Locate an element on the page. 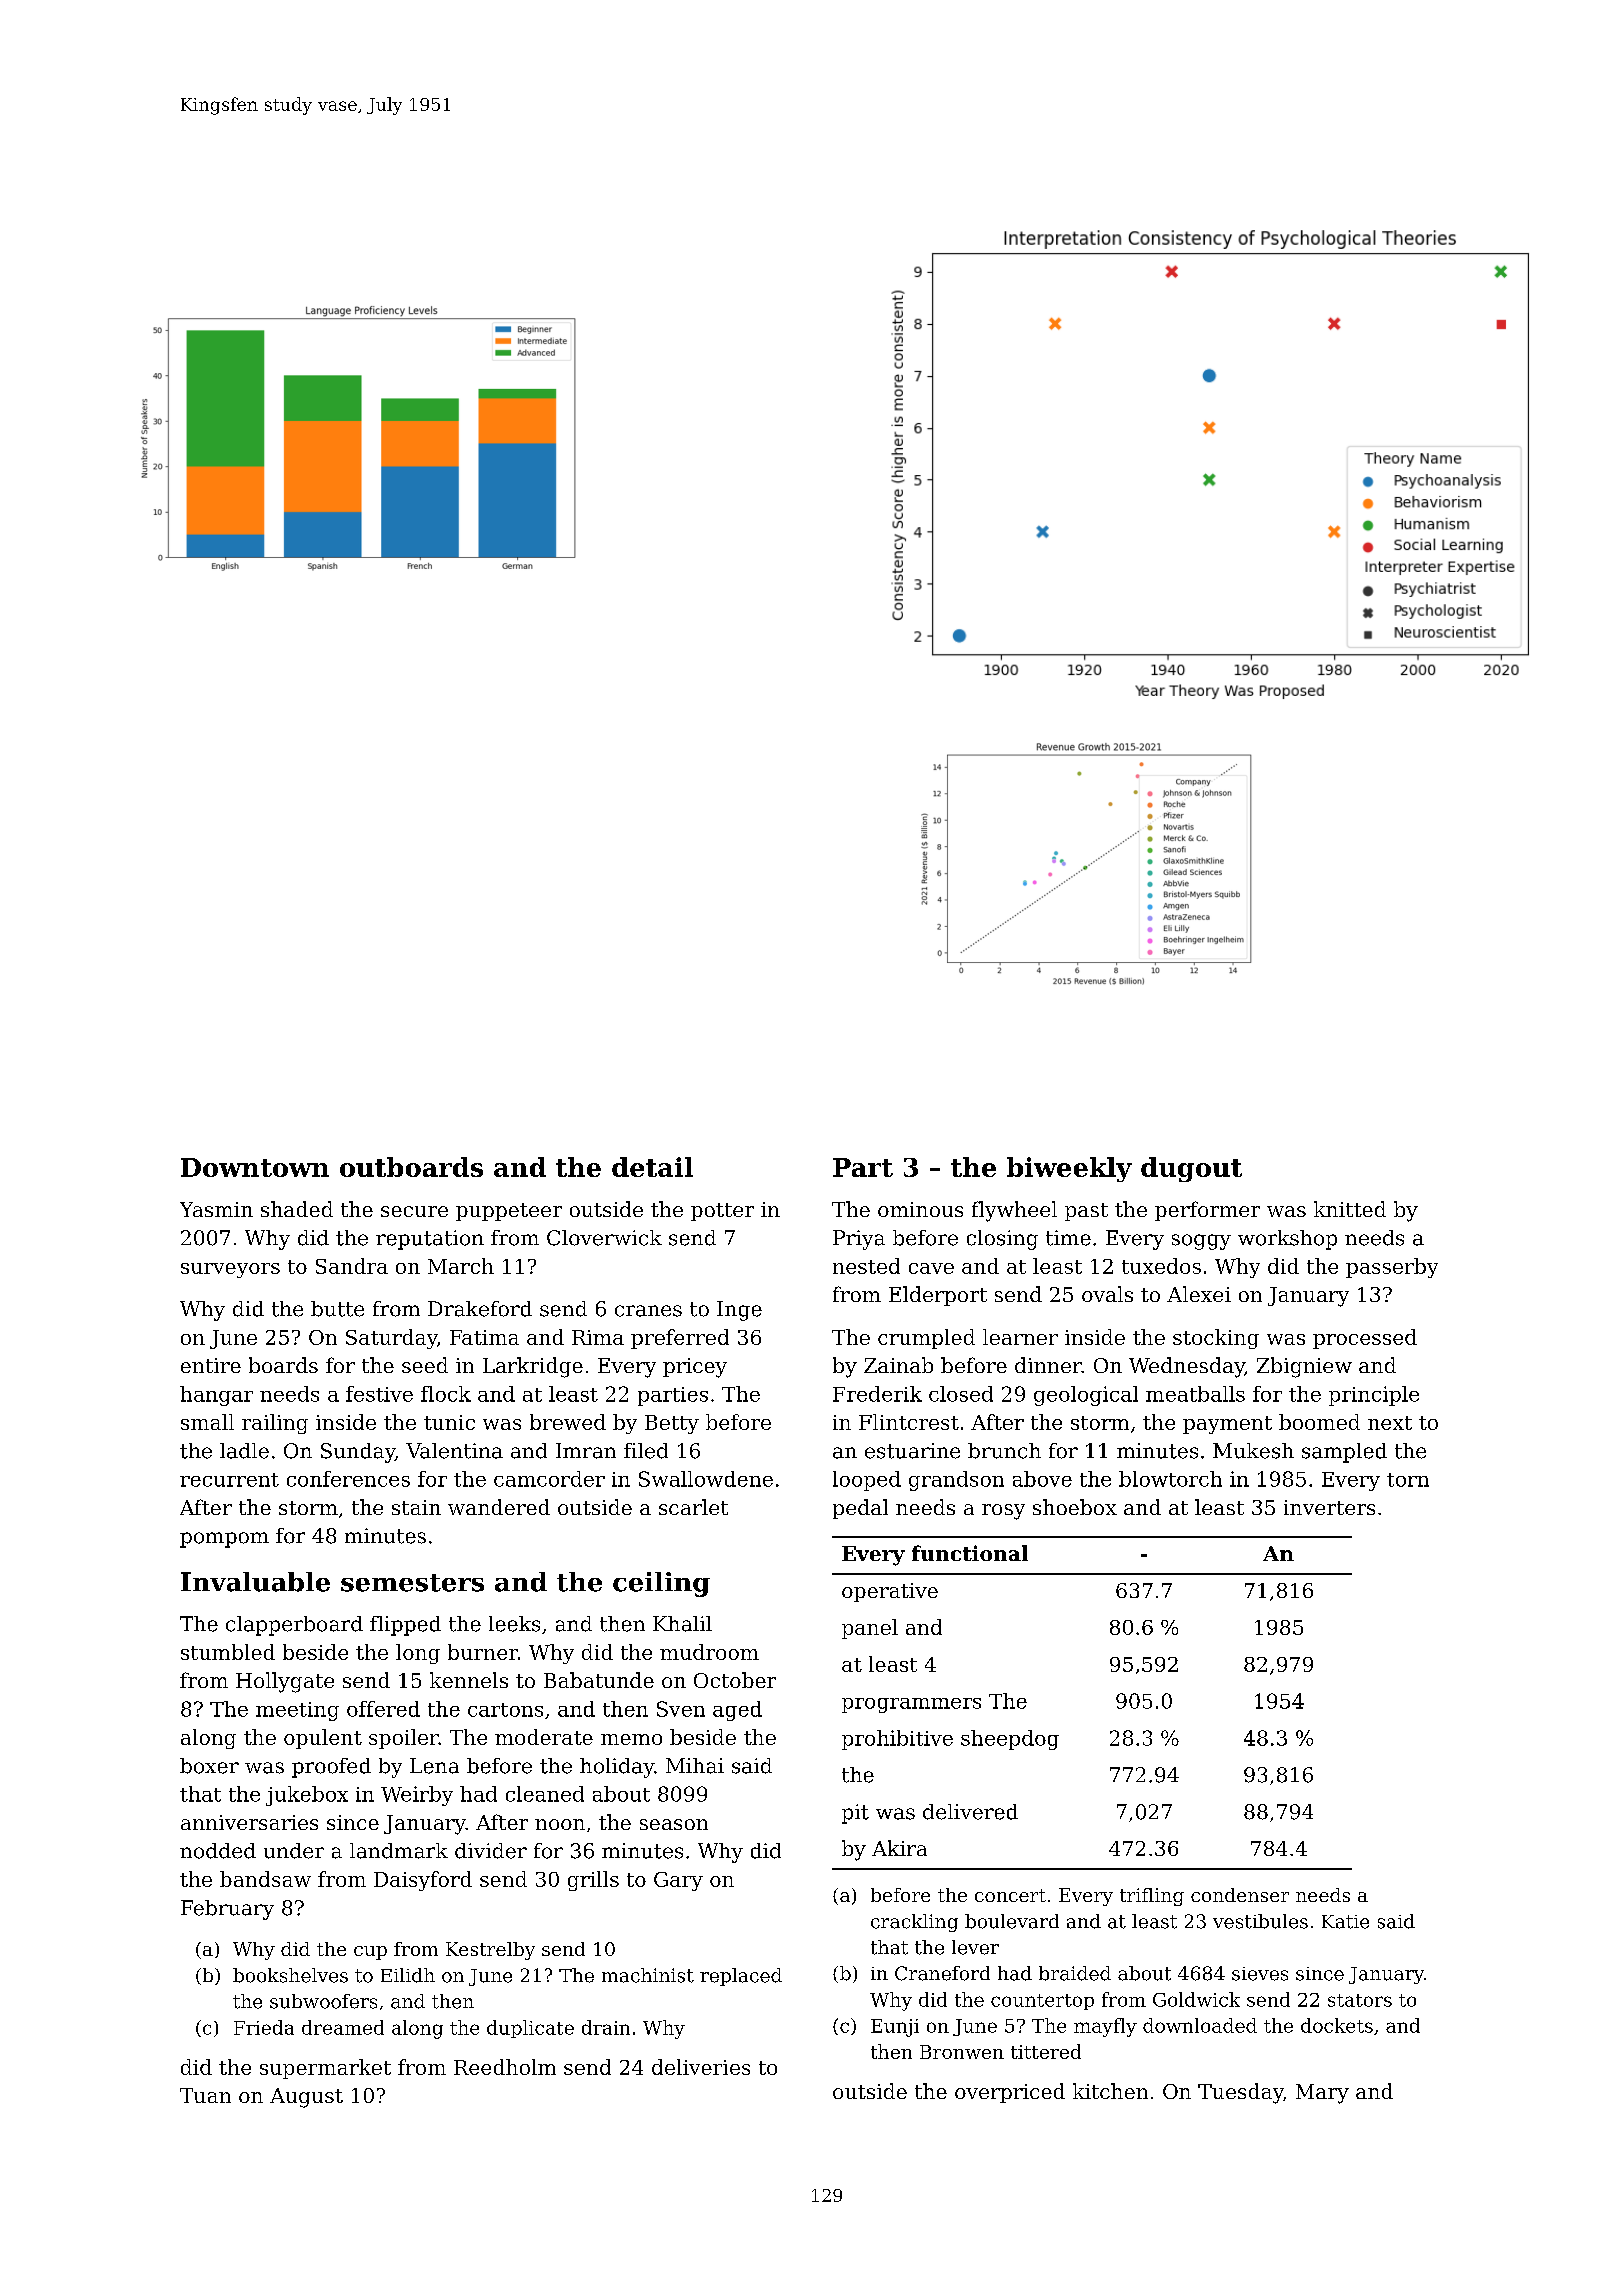 The image size is (1620, 2292). knitted is located at coordinates (1350, 1209).
